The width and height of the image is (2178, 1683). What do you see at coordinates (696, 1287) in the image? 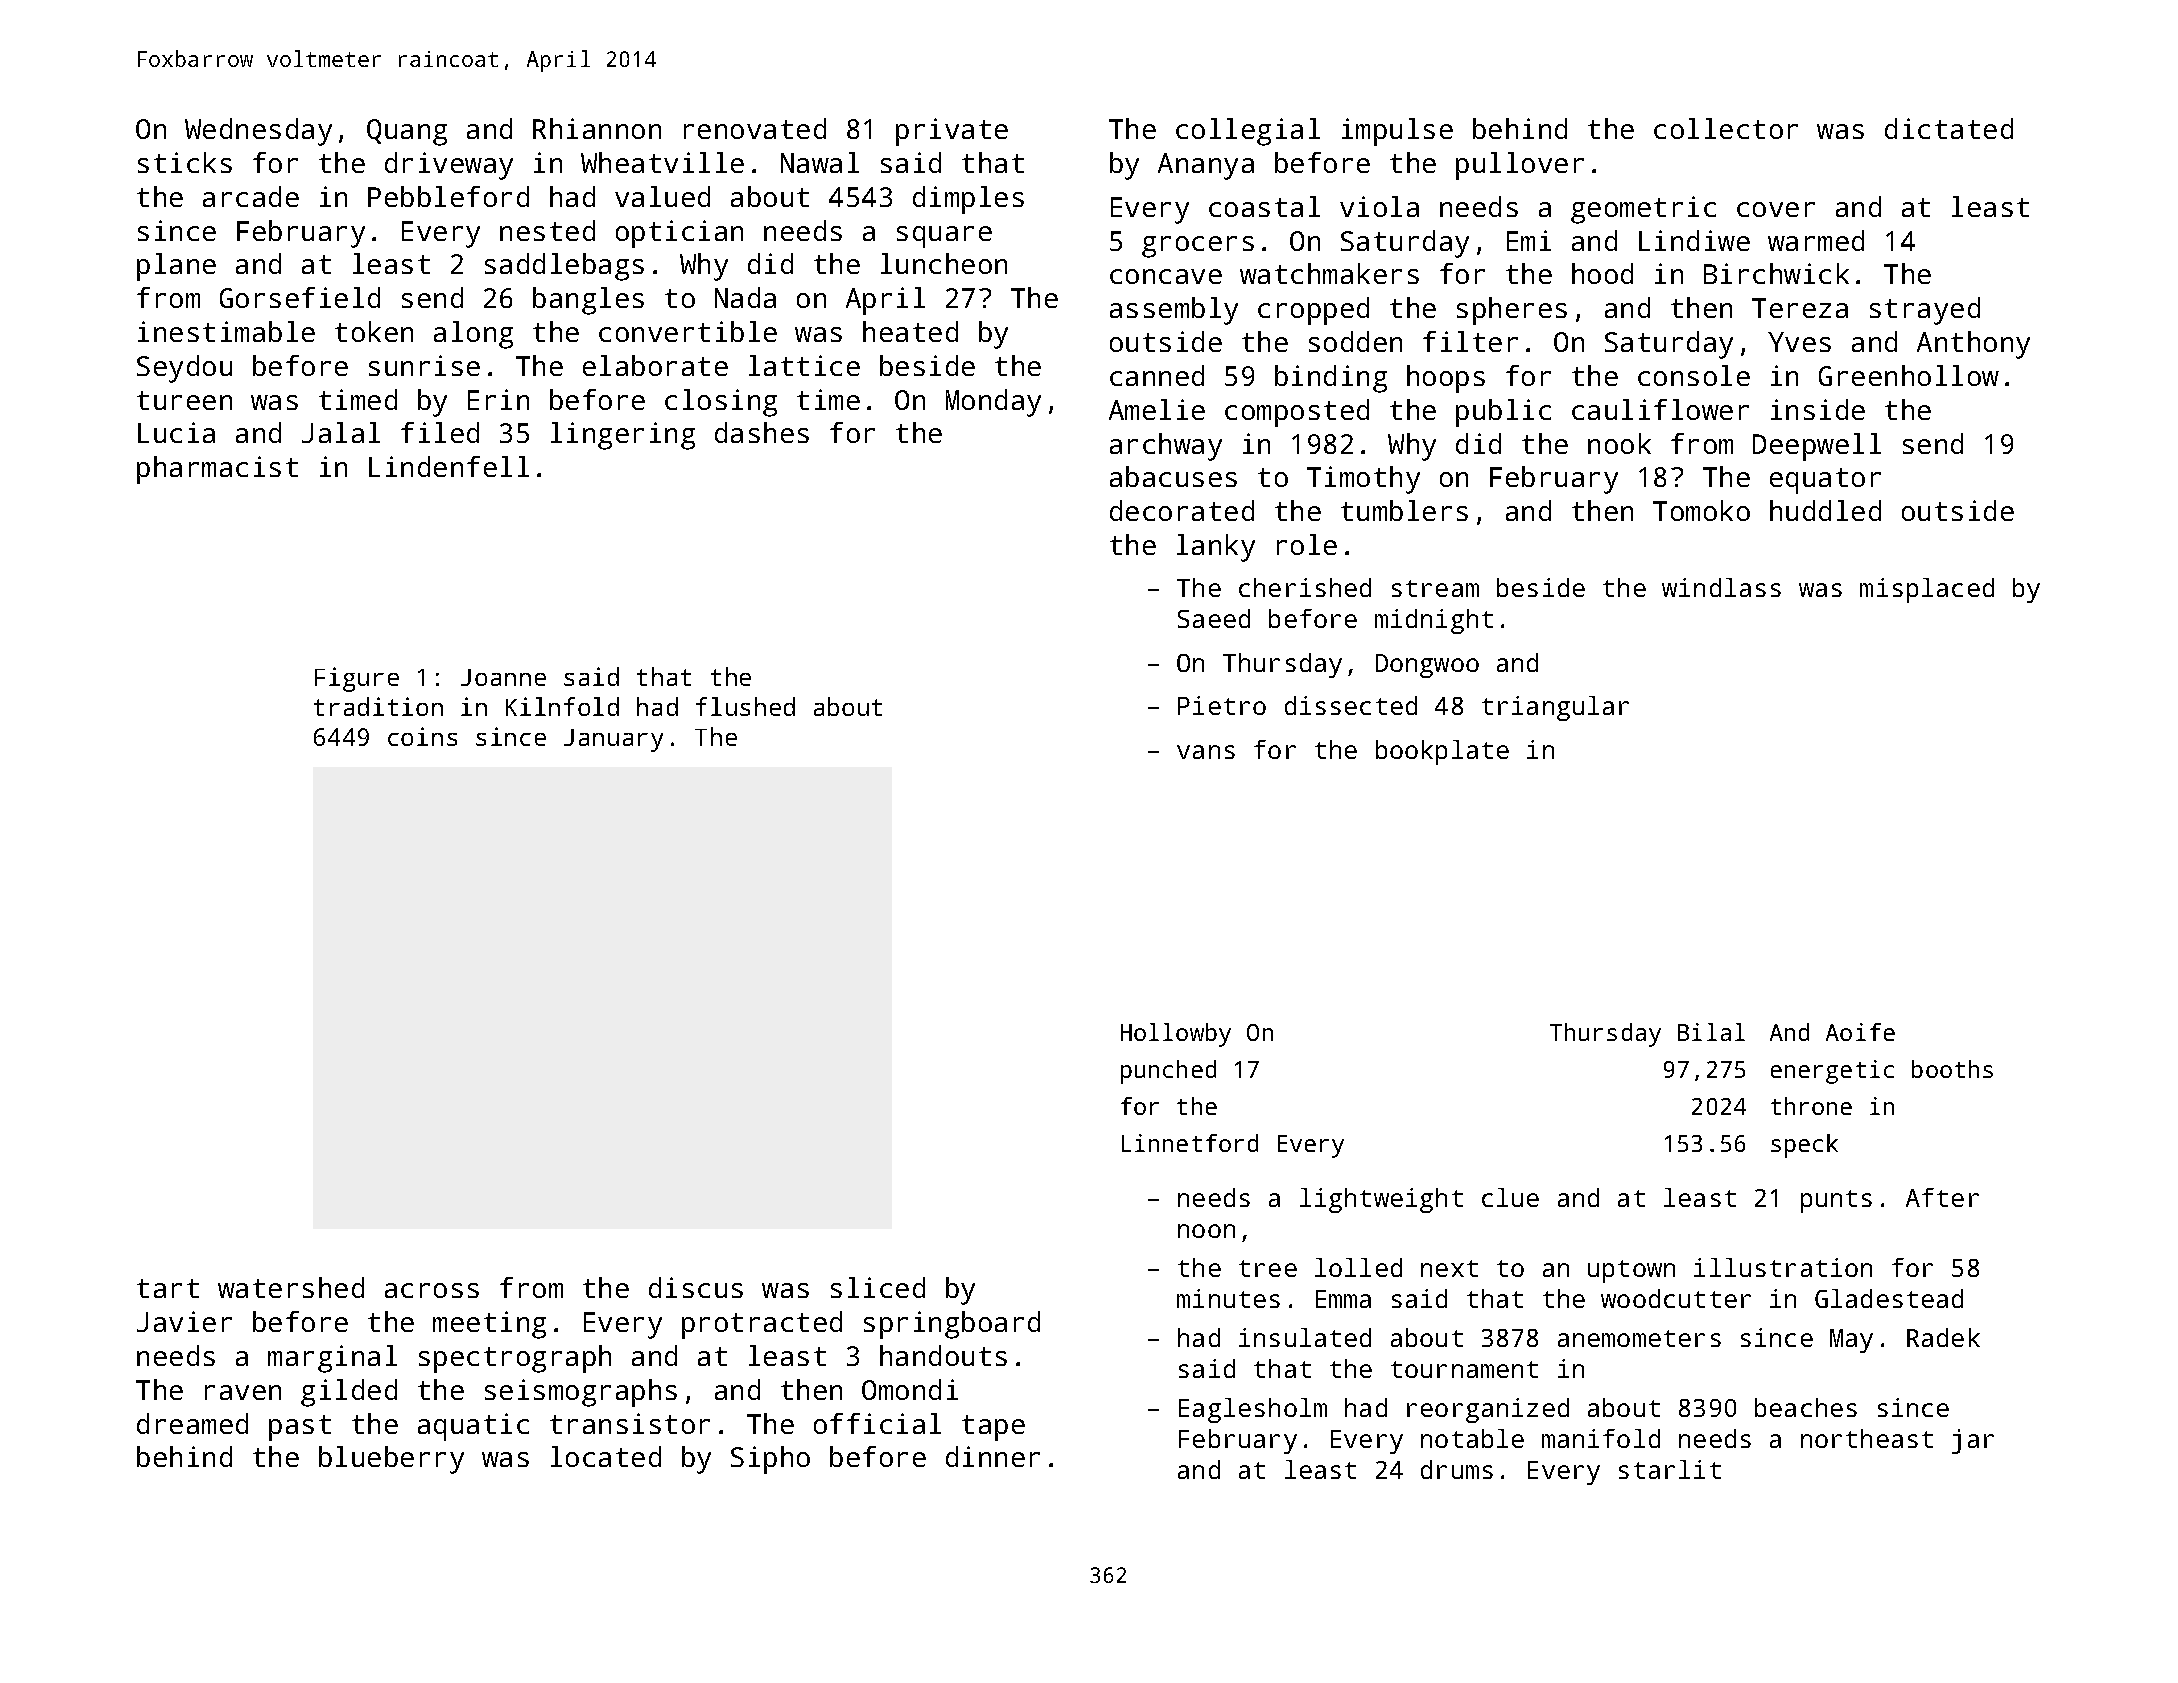
I see `discus` at bounding box center [696, 1287].
